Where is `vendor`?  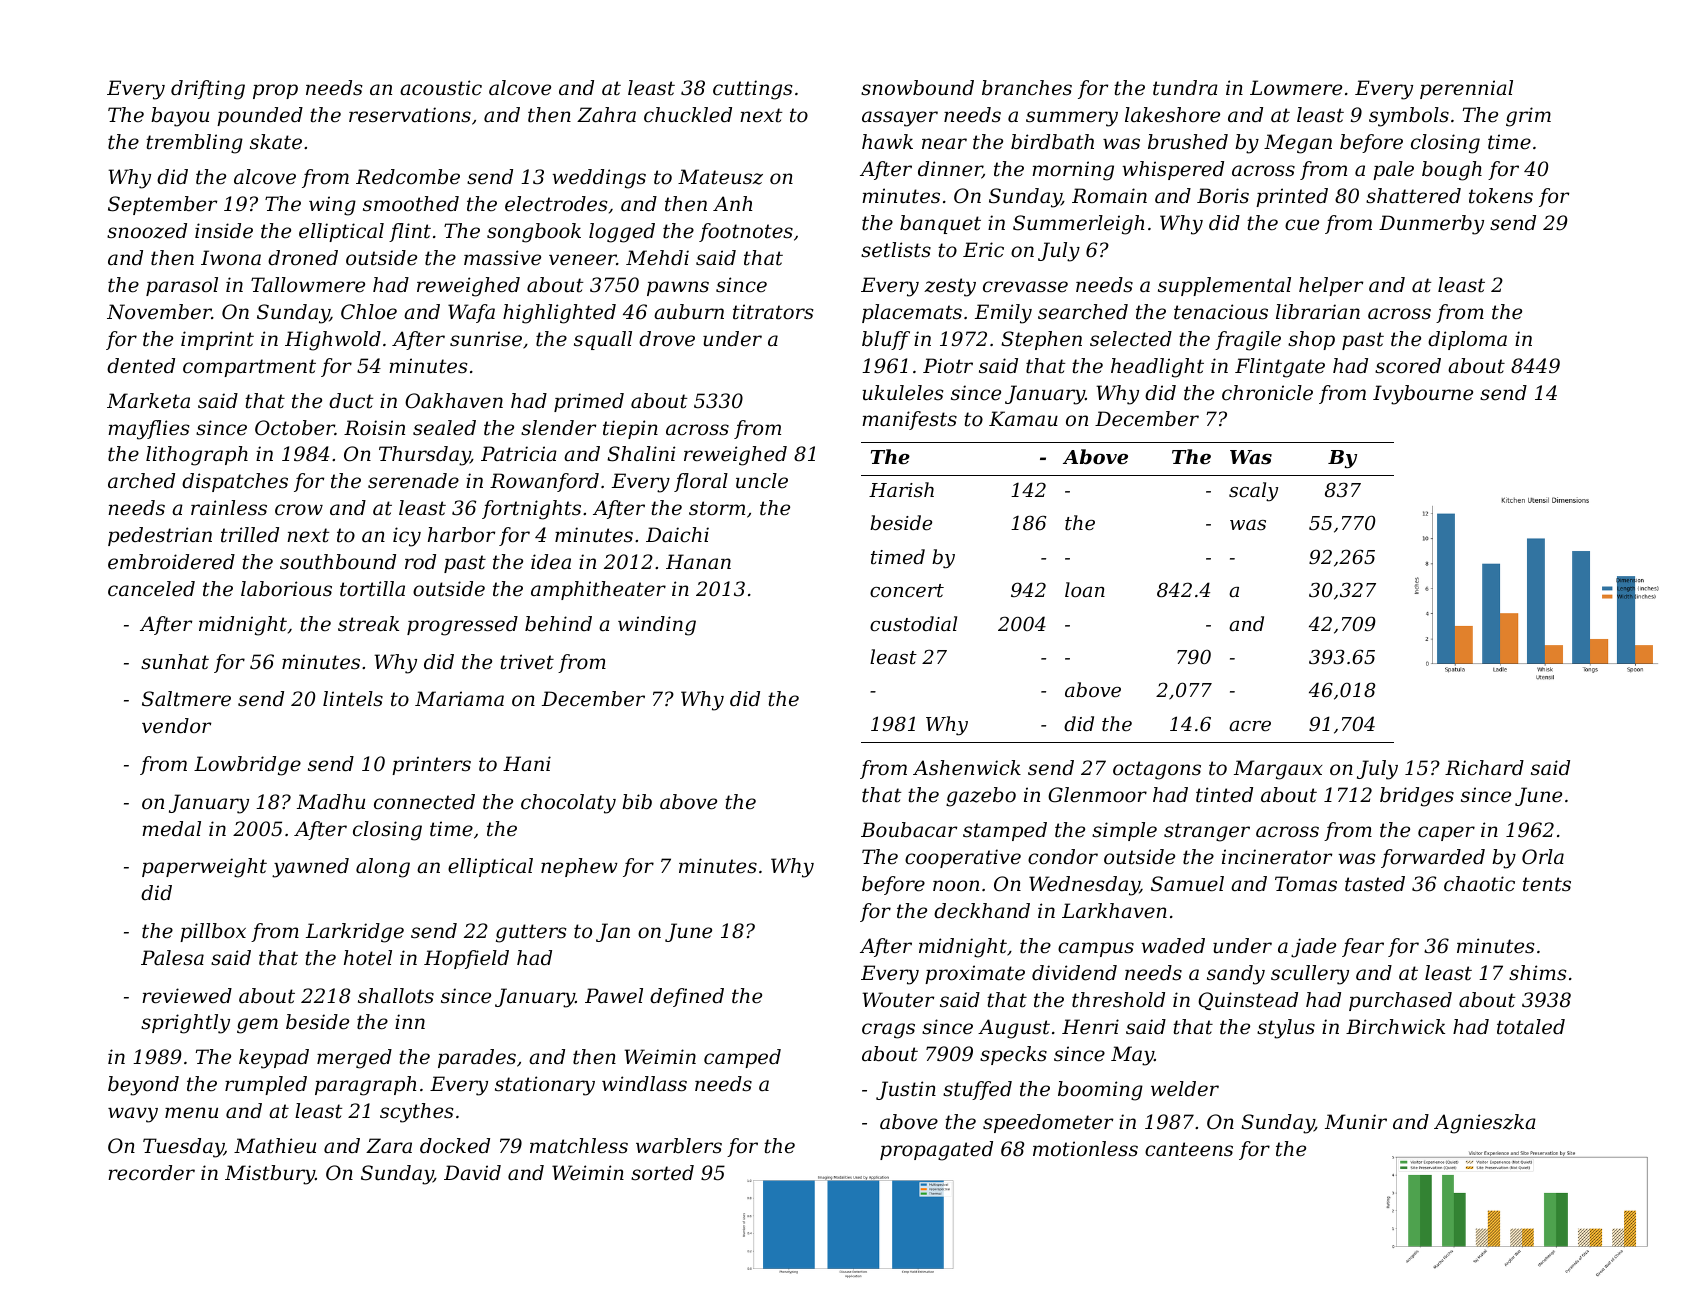 vendor is located at coordinates (176, 726).
